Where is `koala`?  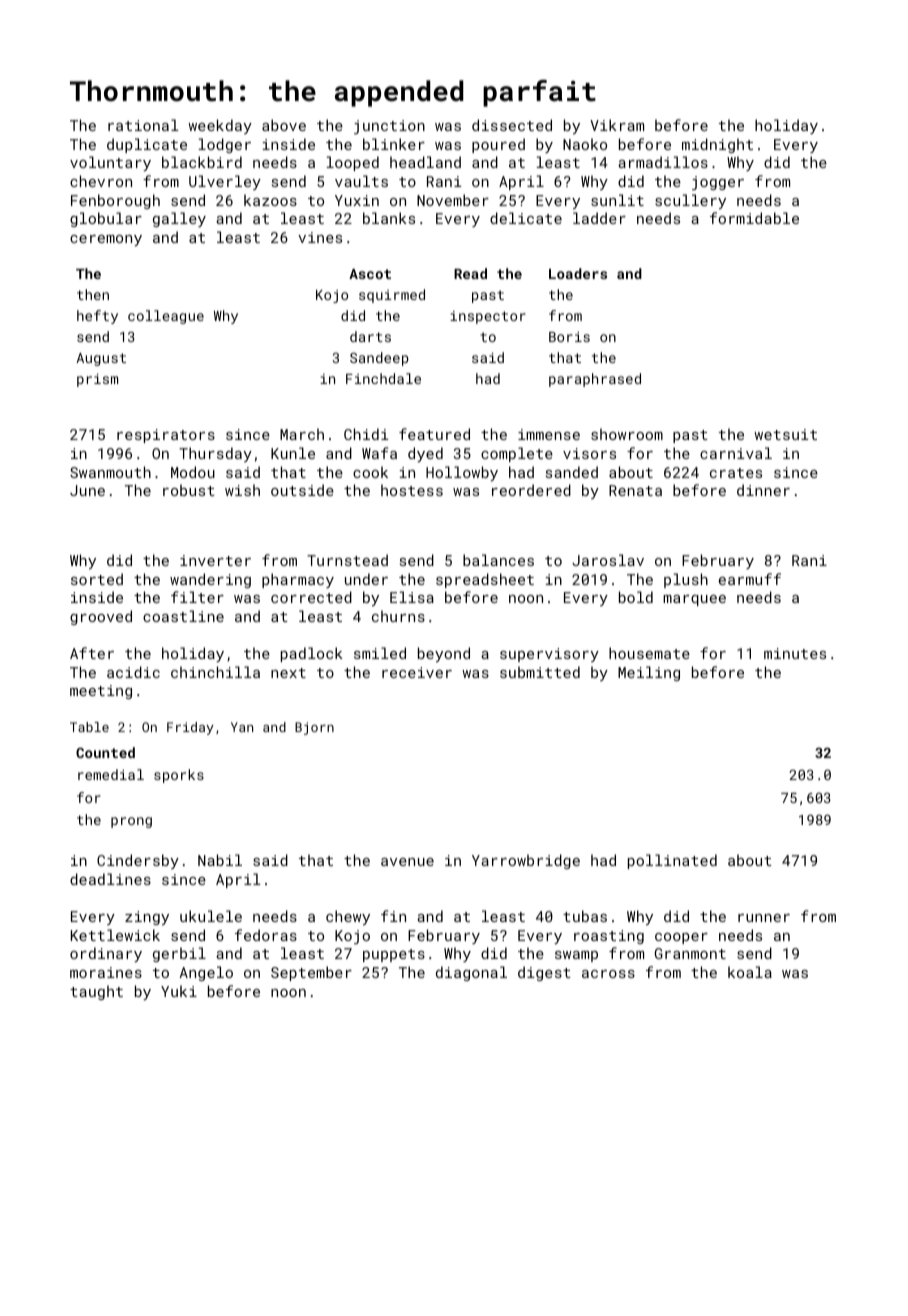 koala is located at coordinates (750, 972).
